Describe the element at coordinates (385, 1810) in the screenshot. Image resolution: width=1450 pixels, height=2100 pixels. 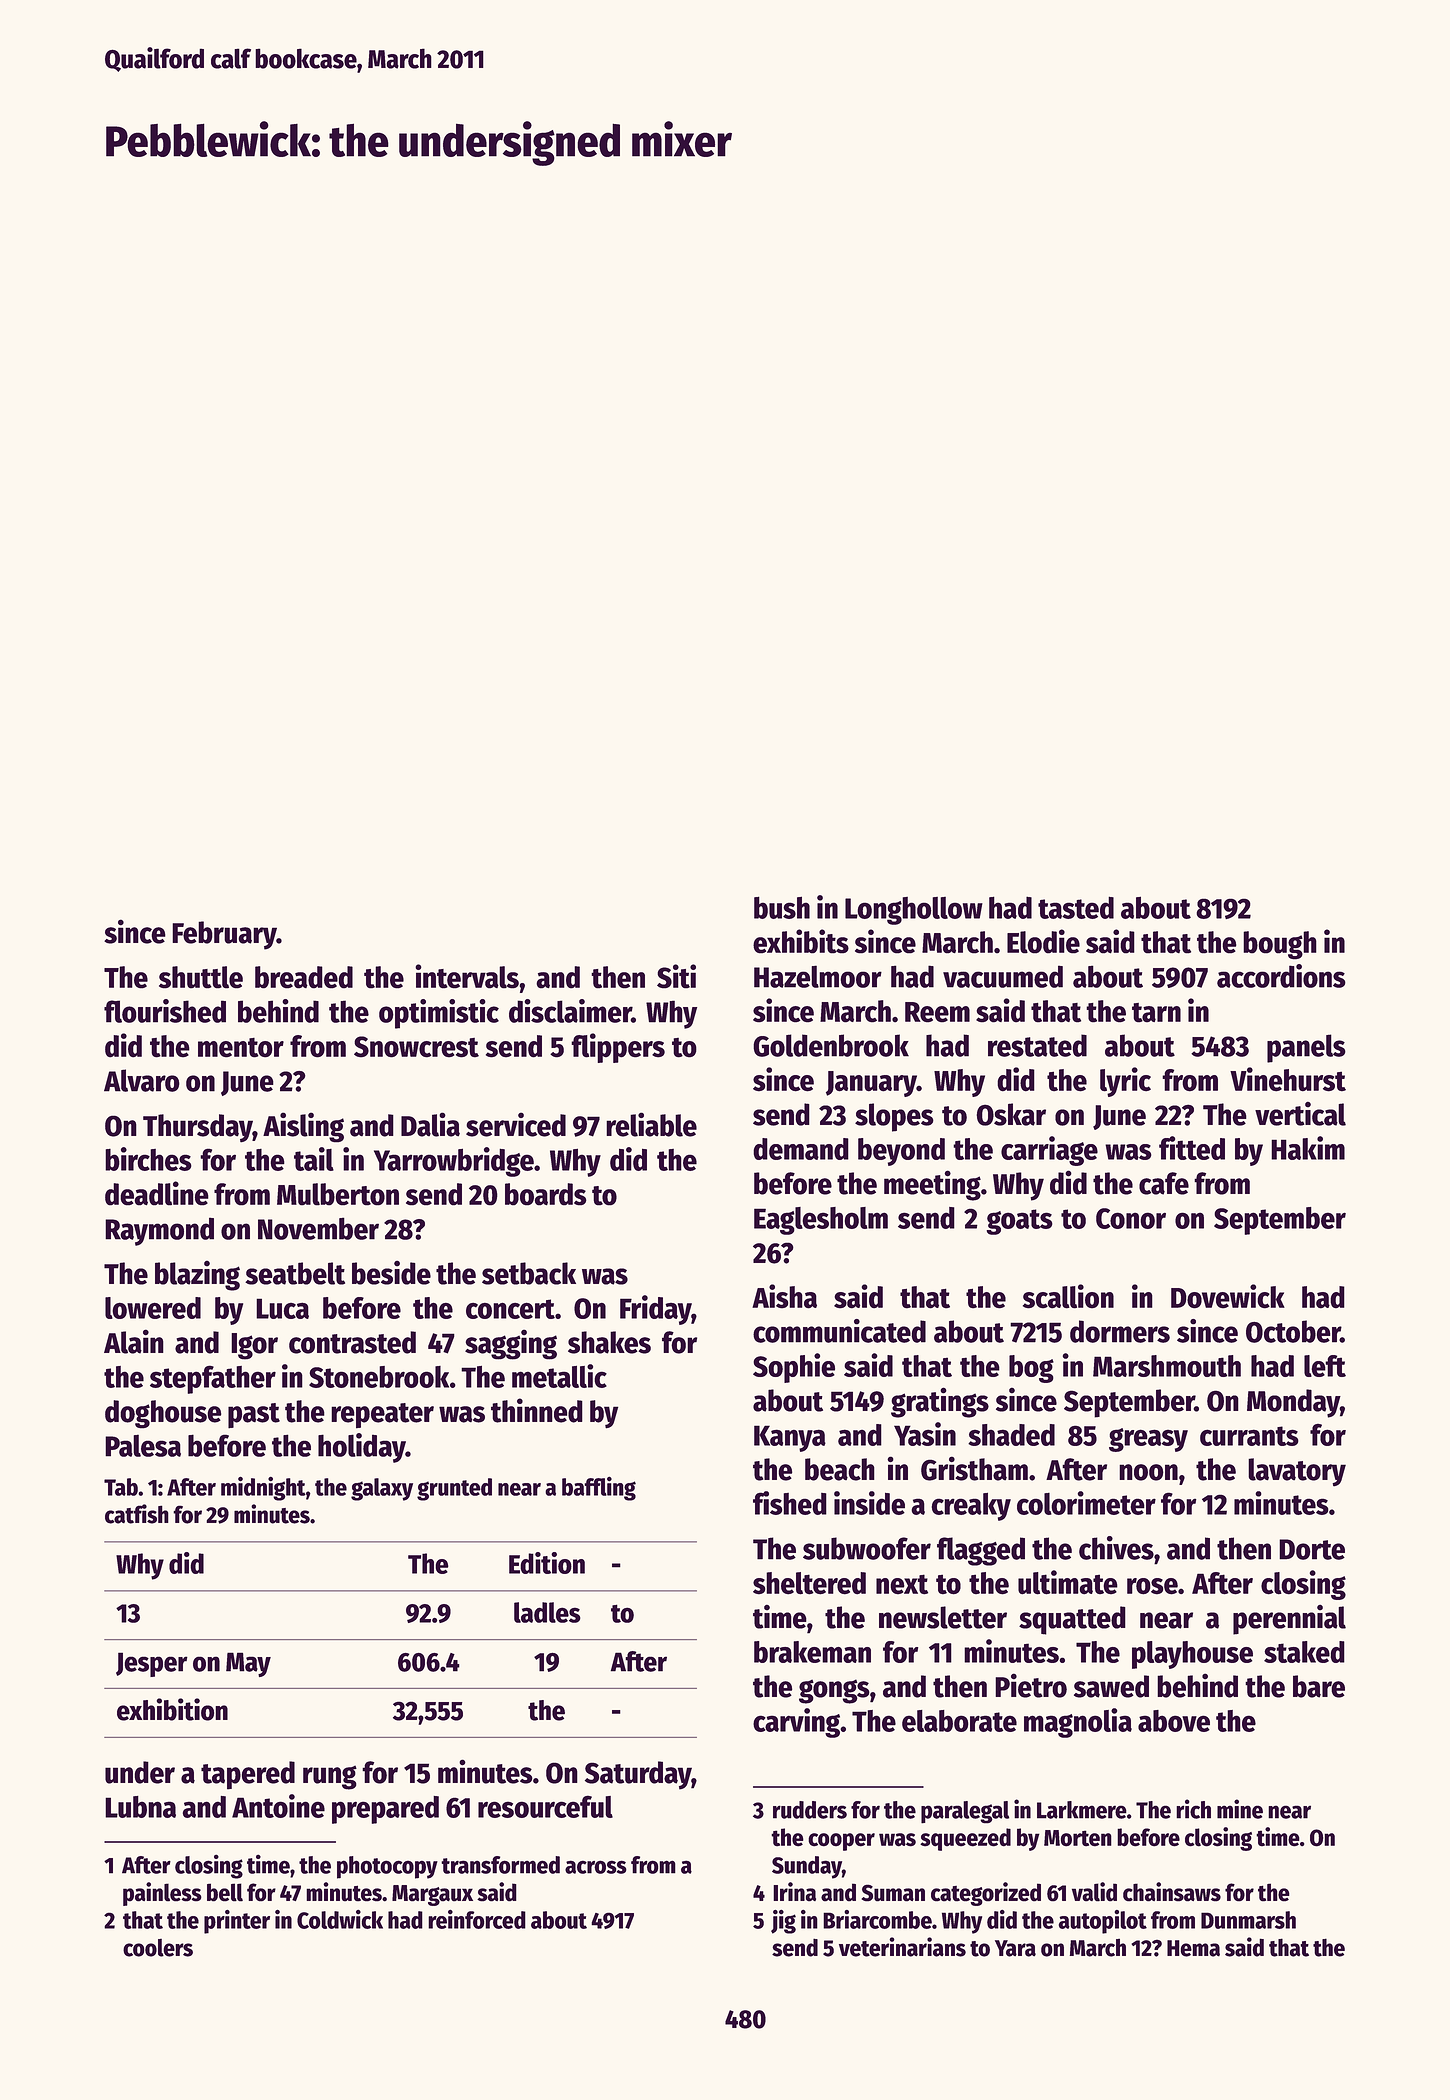
I see `prepared` at that location.
